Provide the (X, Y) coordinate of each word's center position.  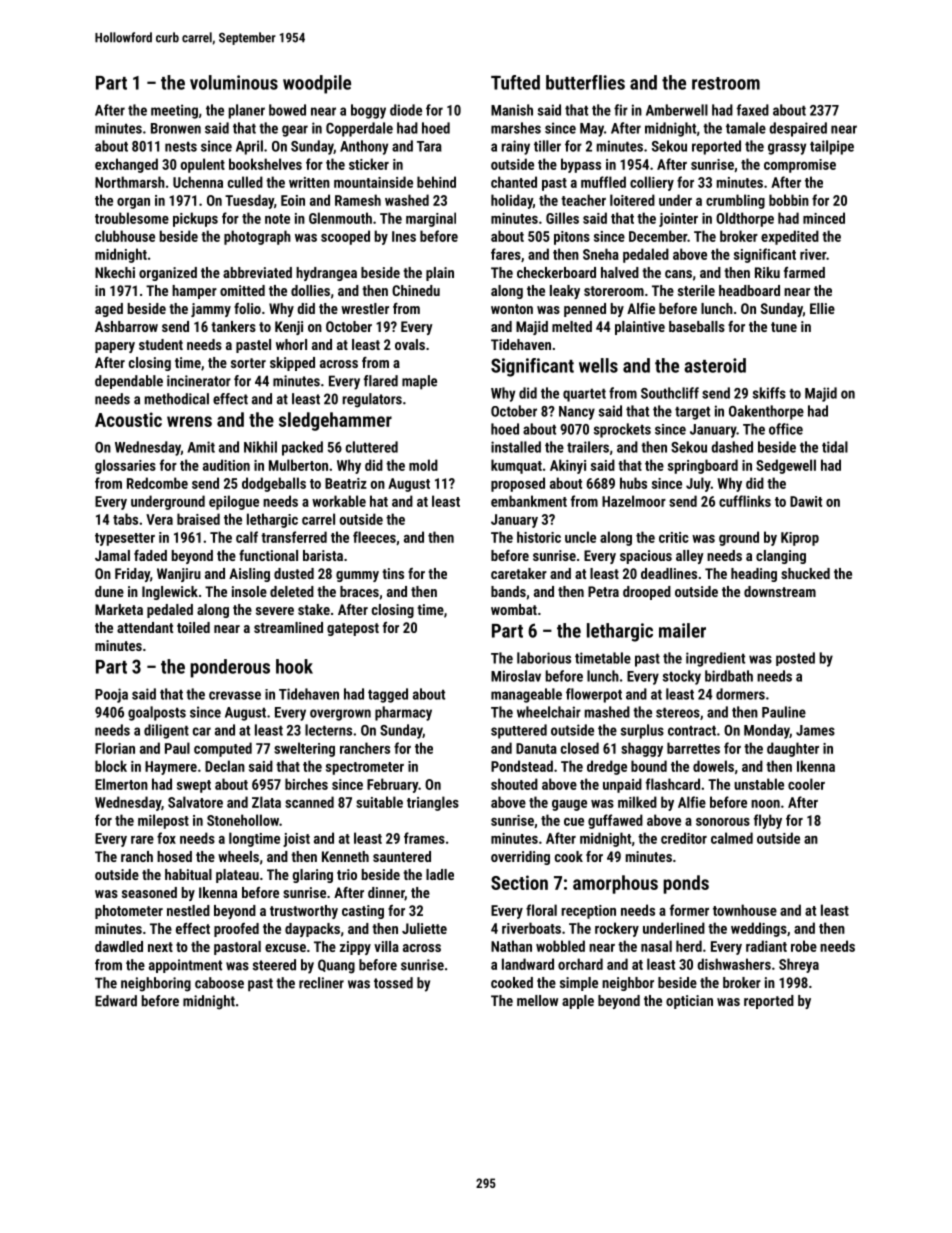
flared (381, 381)
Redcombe (157, 483)
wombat (514, 609)
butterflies (585, 82)
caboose (219, 983)
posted (795, 659)
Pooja (111, 695)
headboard (749, 290)
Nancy (577, 413)
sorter (248, 363)
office (786, 429)
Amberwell (677, 110)
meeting (174, 111)
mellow (537, 1000)
